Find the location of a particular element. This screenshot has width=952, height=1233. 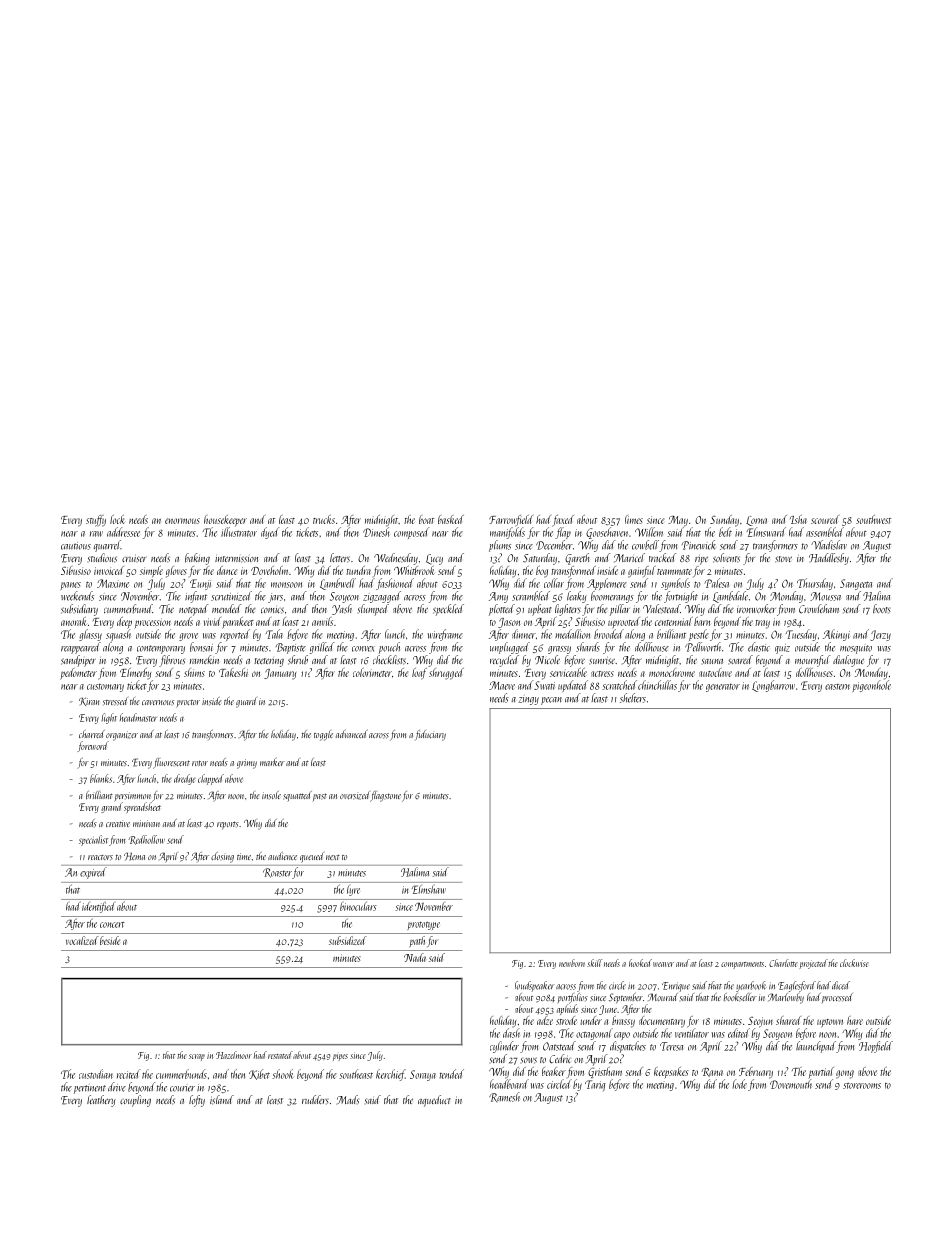

Kibet is located at coordinates (259, 1074).
